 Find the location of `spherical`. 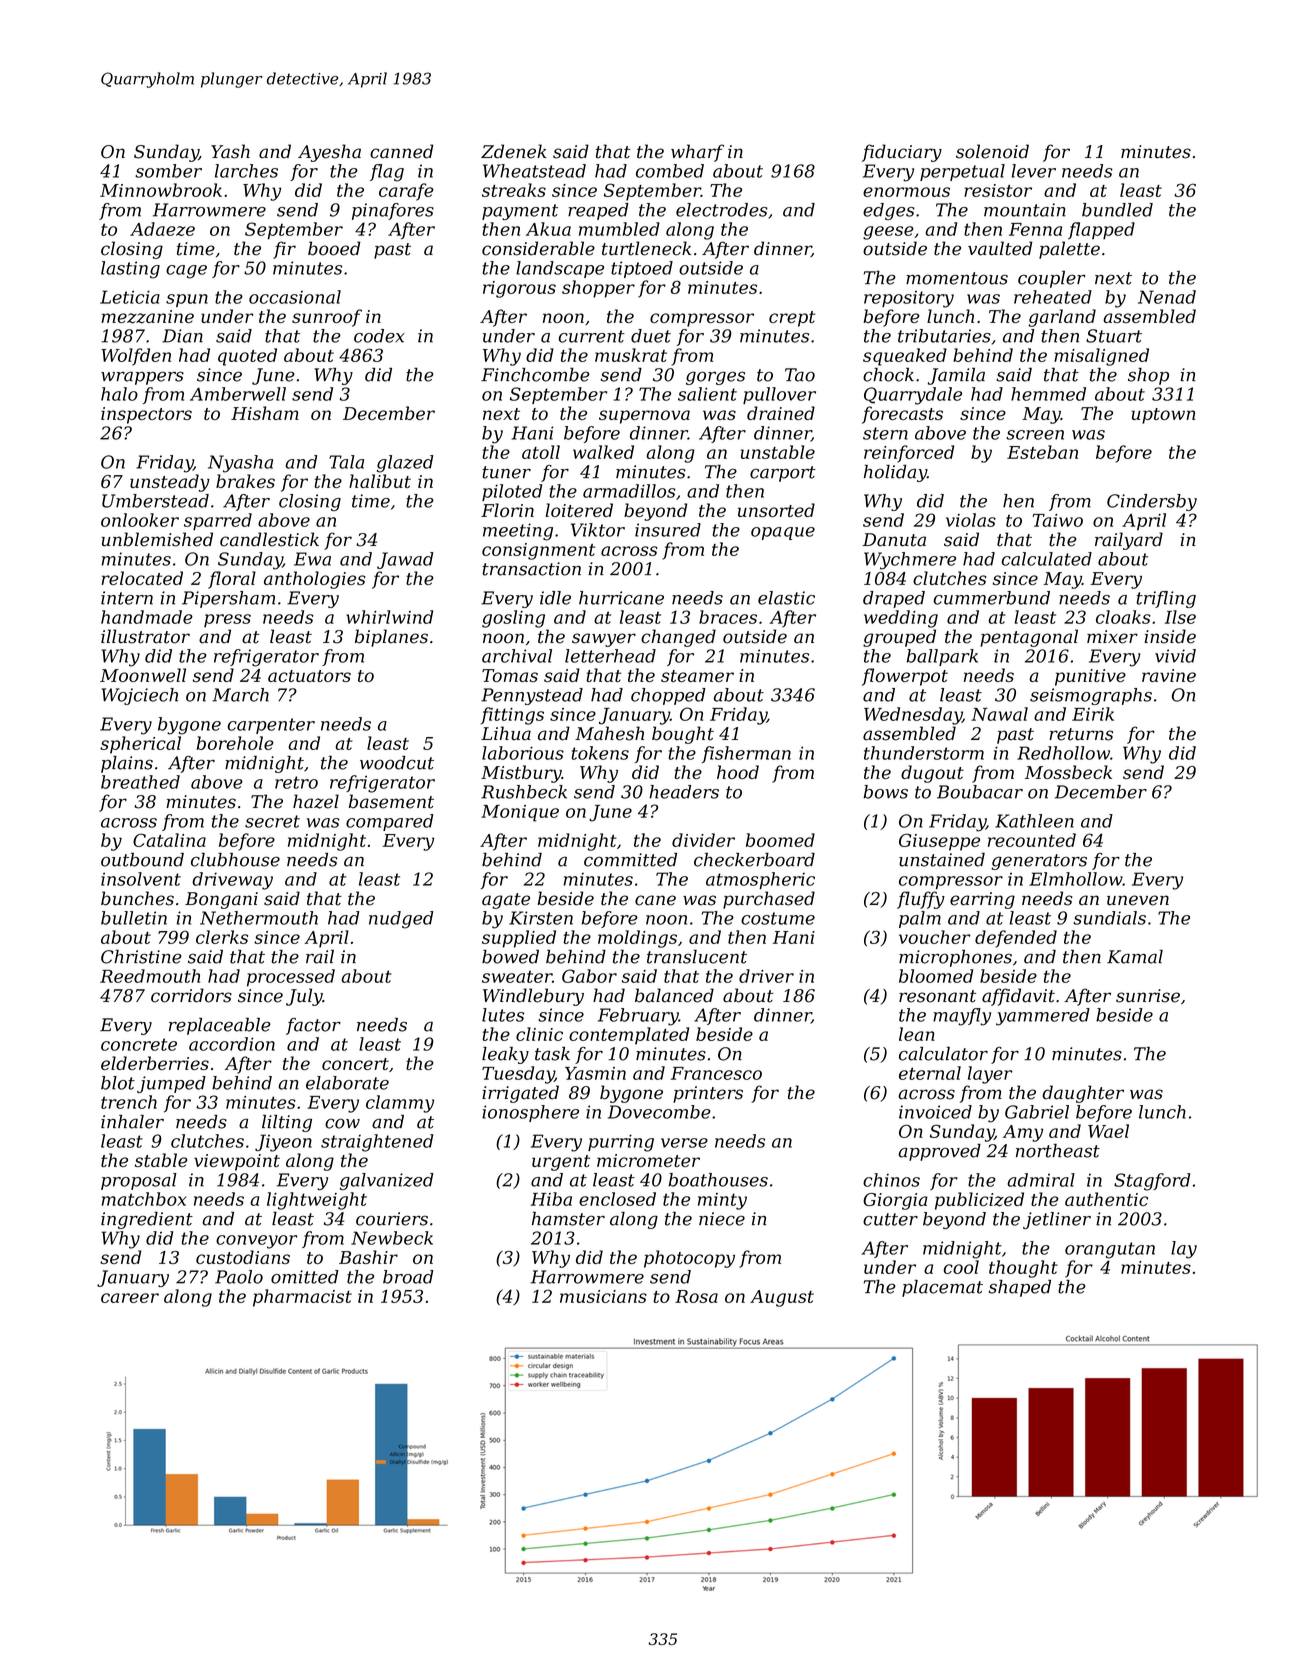

spherical is located at coordinates (140, 745).
